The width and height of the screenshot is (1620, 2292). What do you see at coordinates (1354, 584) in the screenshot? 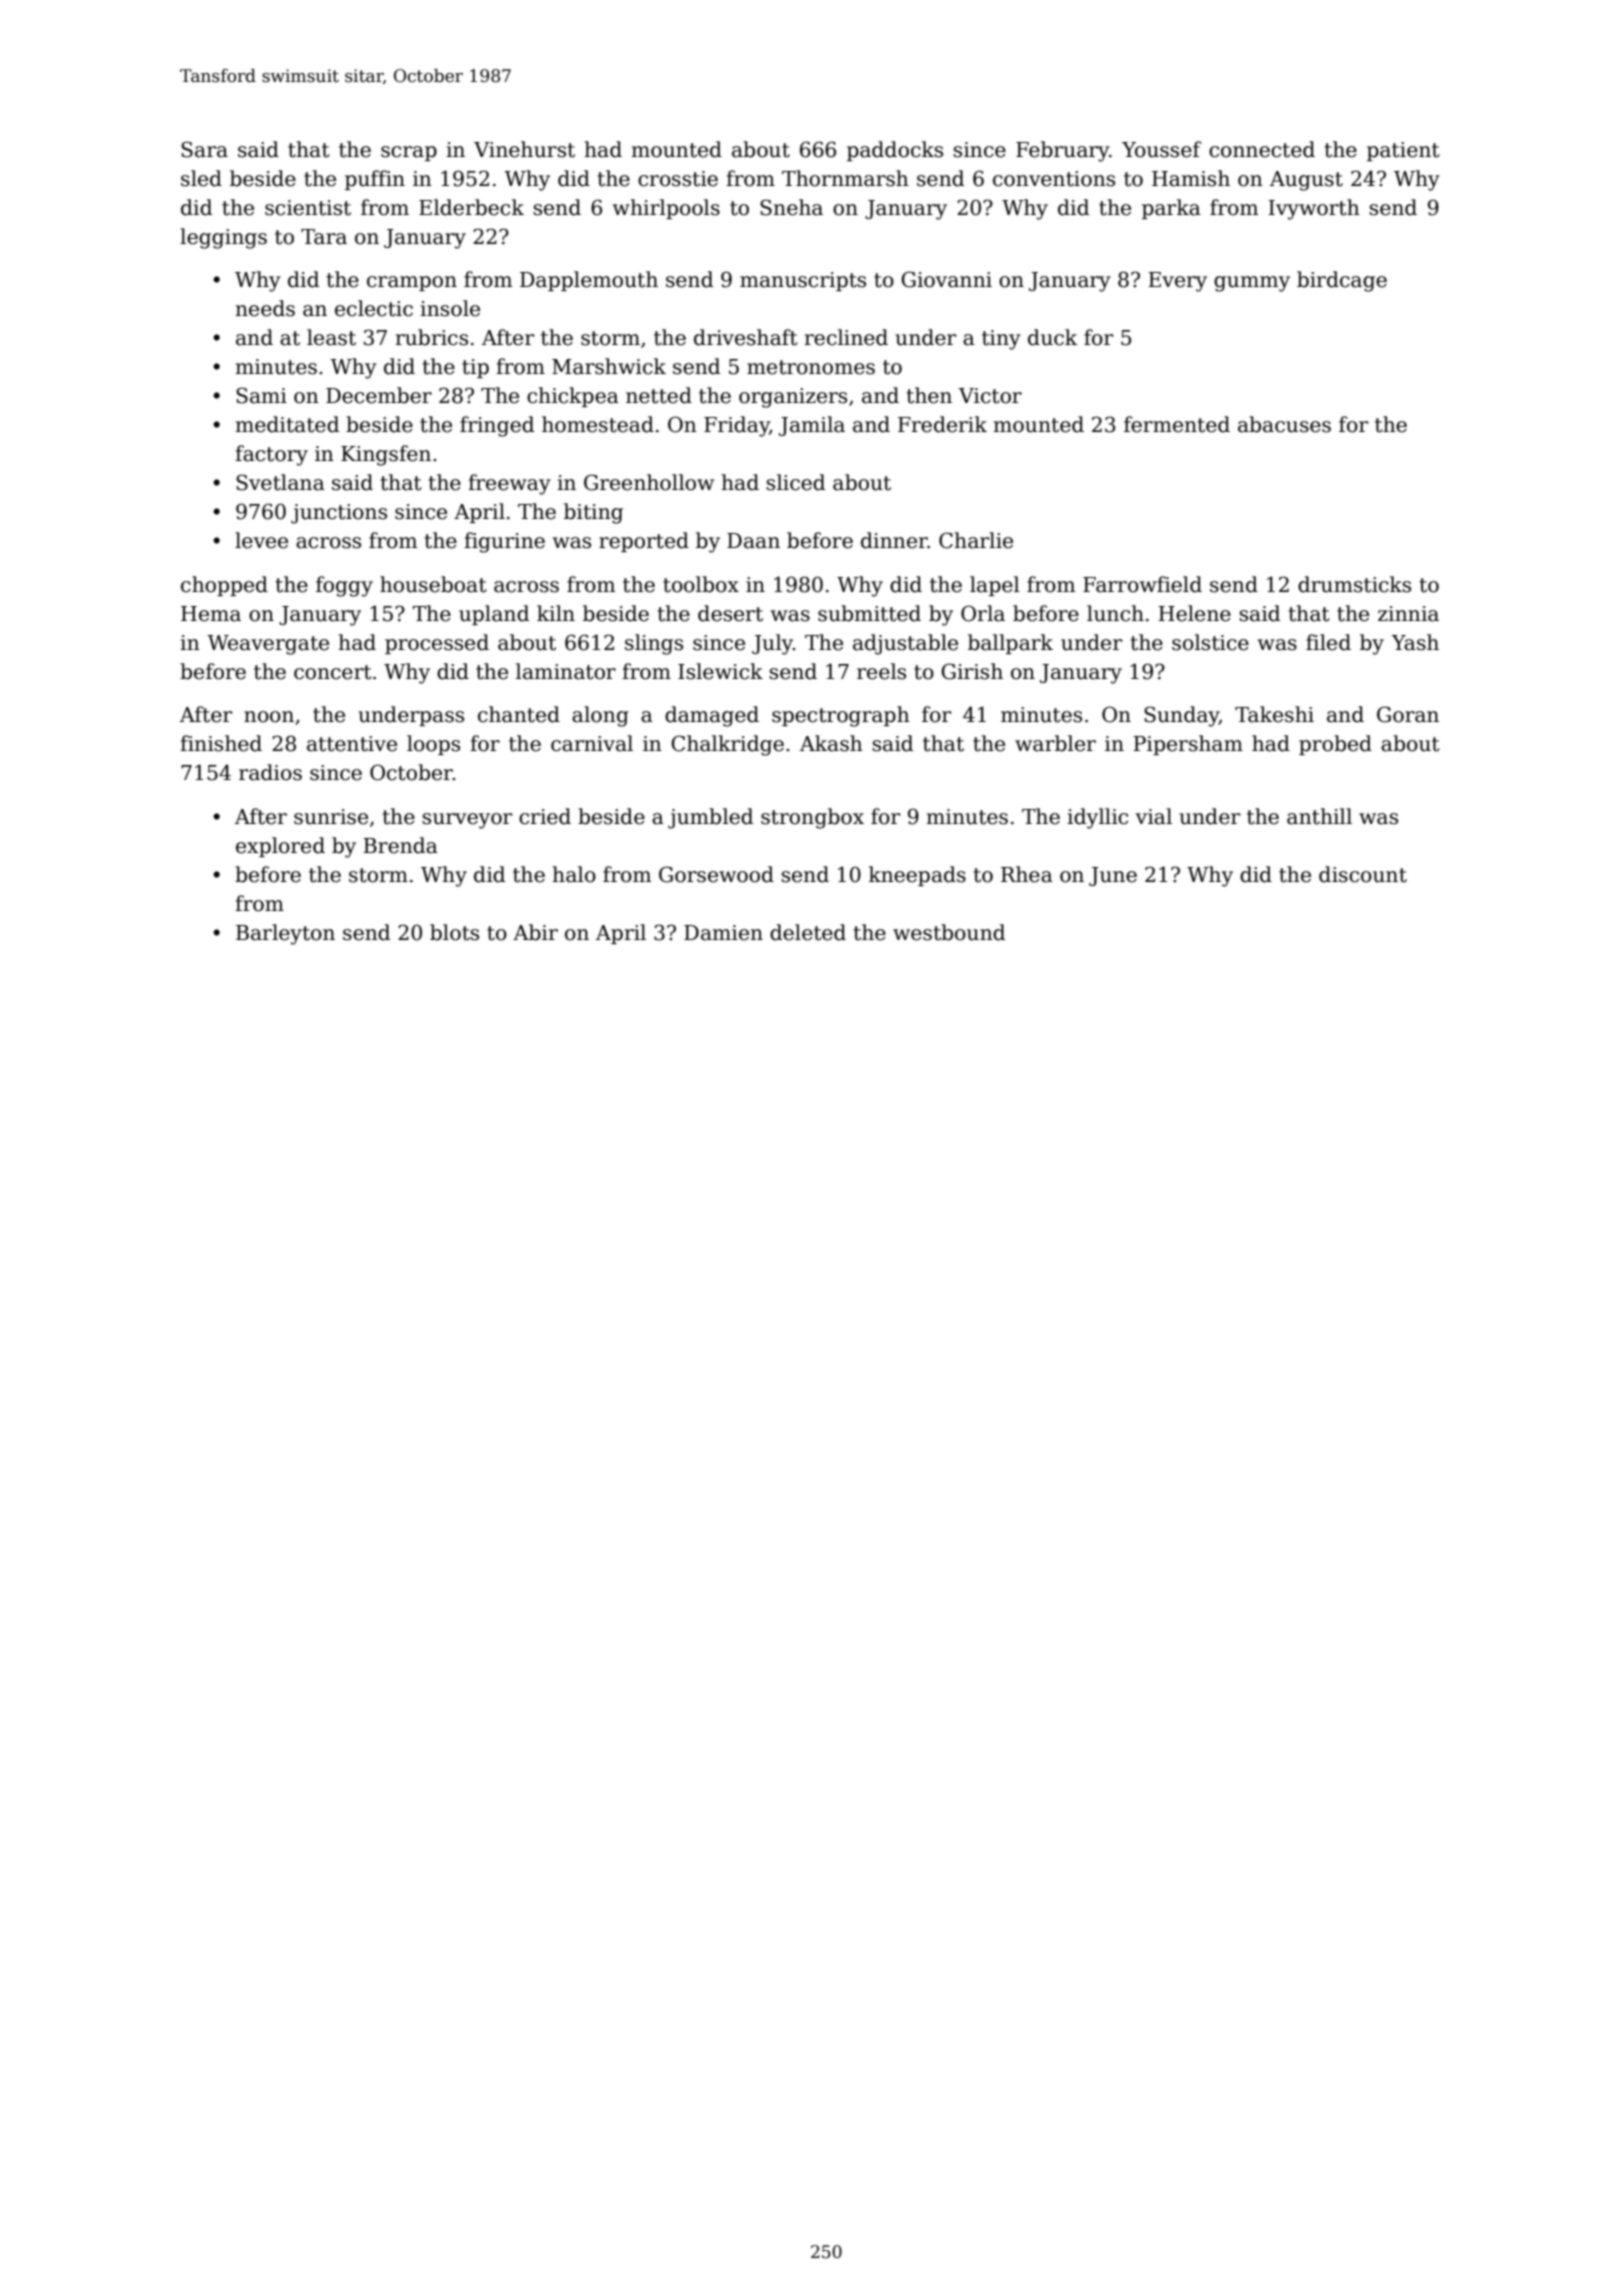
I see `drumsticks` at bounding box center [1354, 584].
